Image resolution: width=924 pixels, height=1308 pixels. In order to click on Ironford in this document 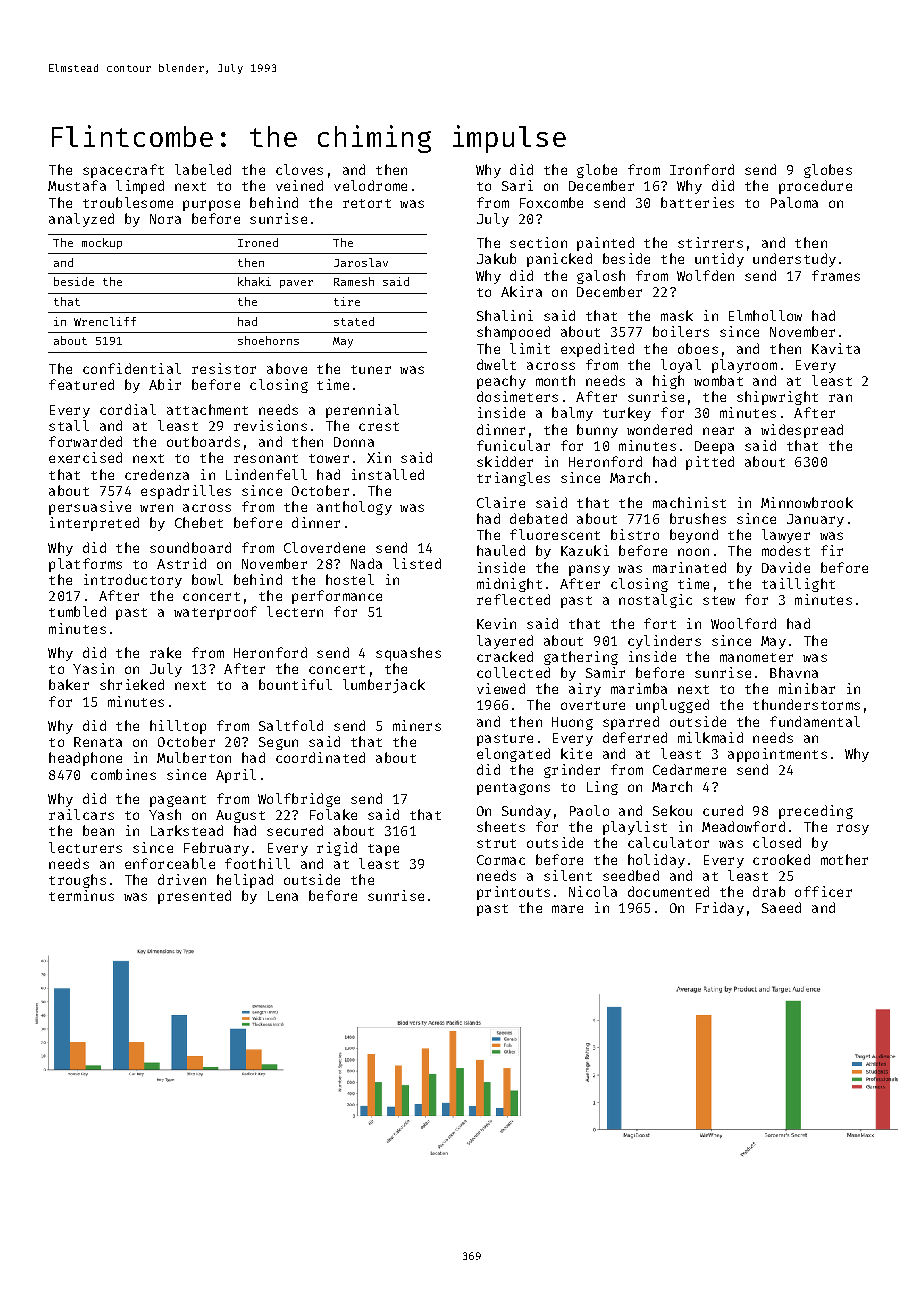, I will do `click(702, 169)`.
